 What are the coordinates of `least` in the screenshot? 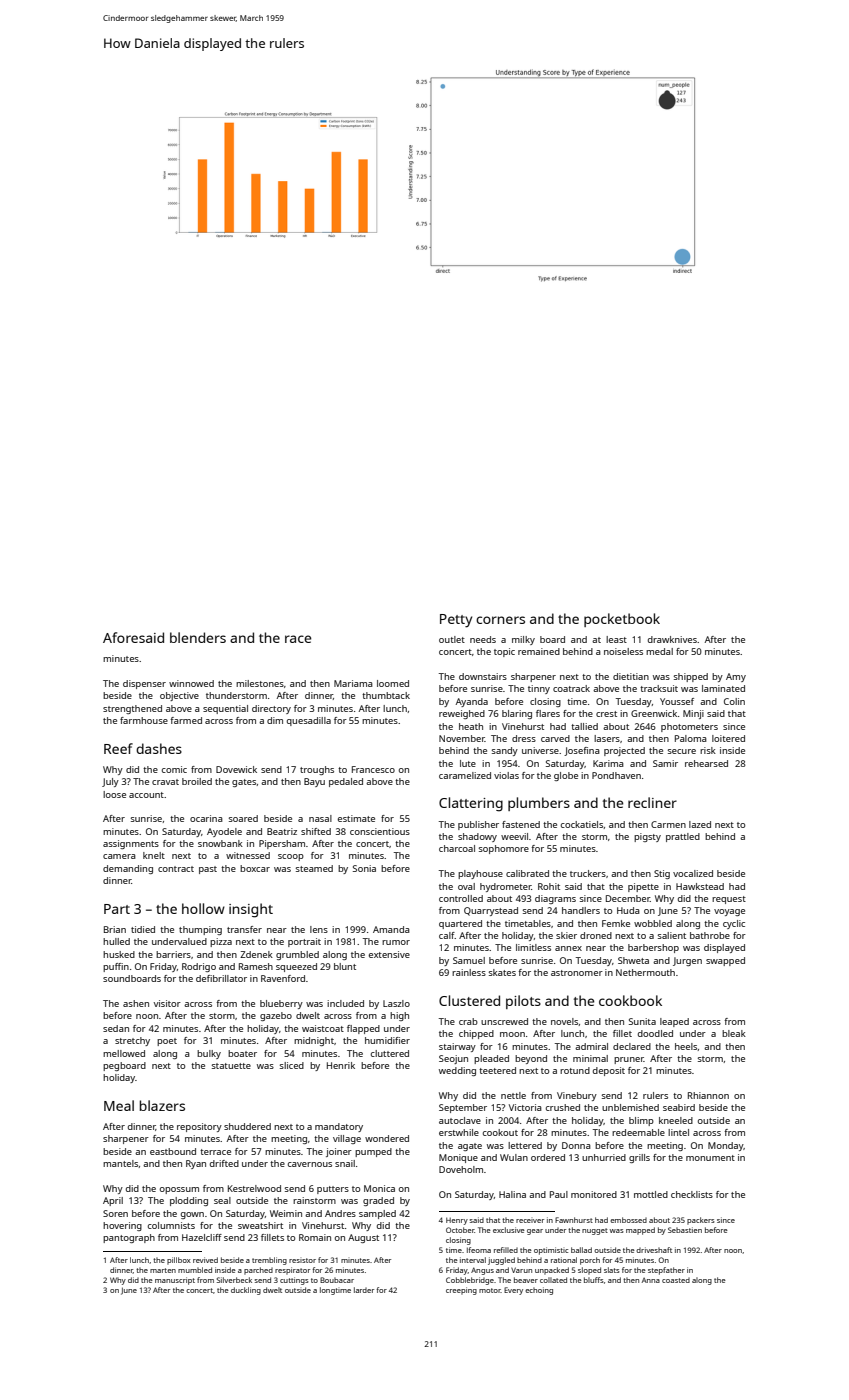 It's located at (616, 639).
